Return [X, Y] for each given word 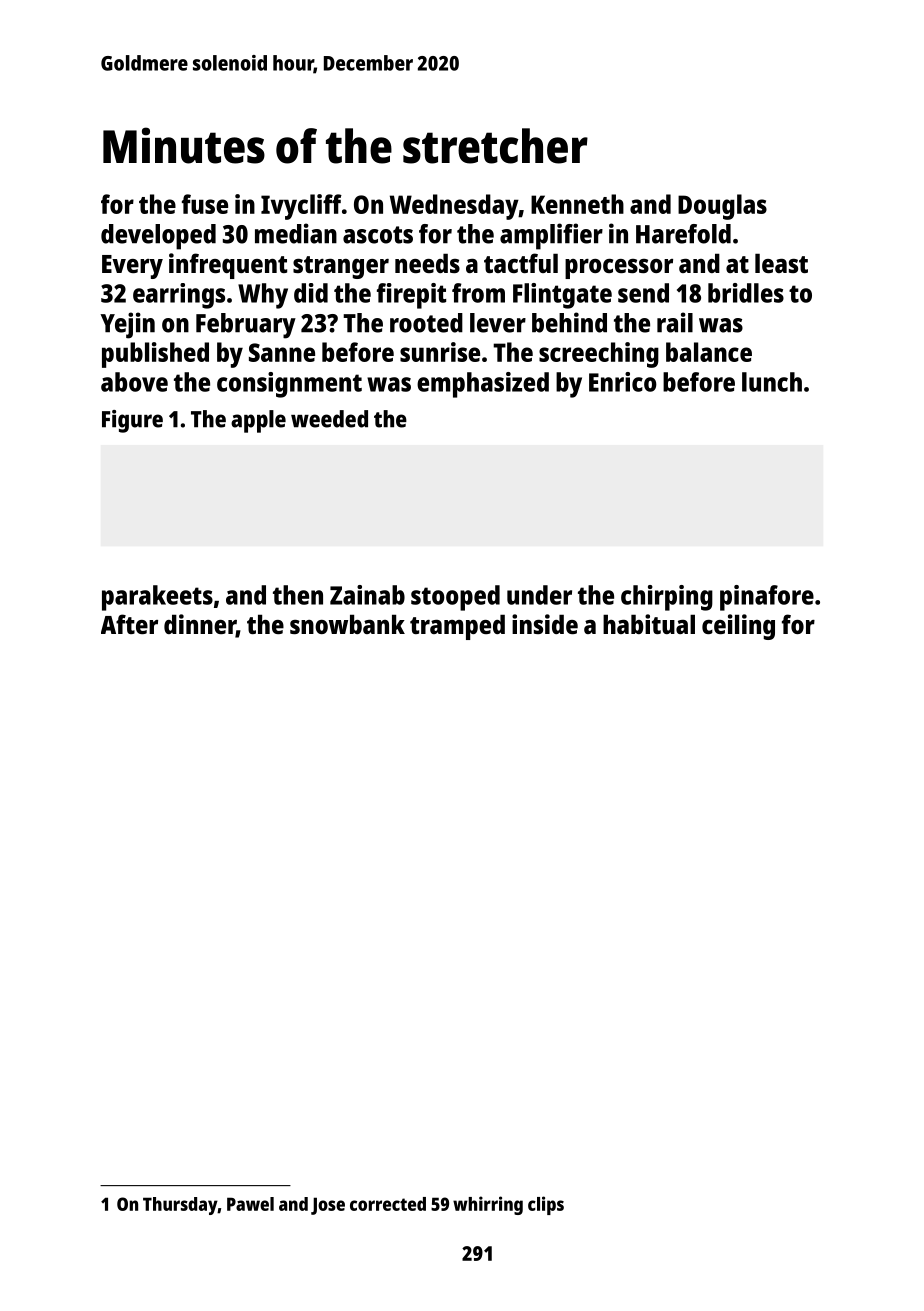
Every [132, 267]
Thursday [180, 1206]
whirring [488, 1205]
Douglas [722, 207]
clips [546, 1205]
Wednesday [454, 207]
